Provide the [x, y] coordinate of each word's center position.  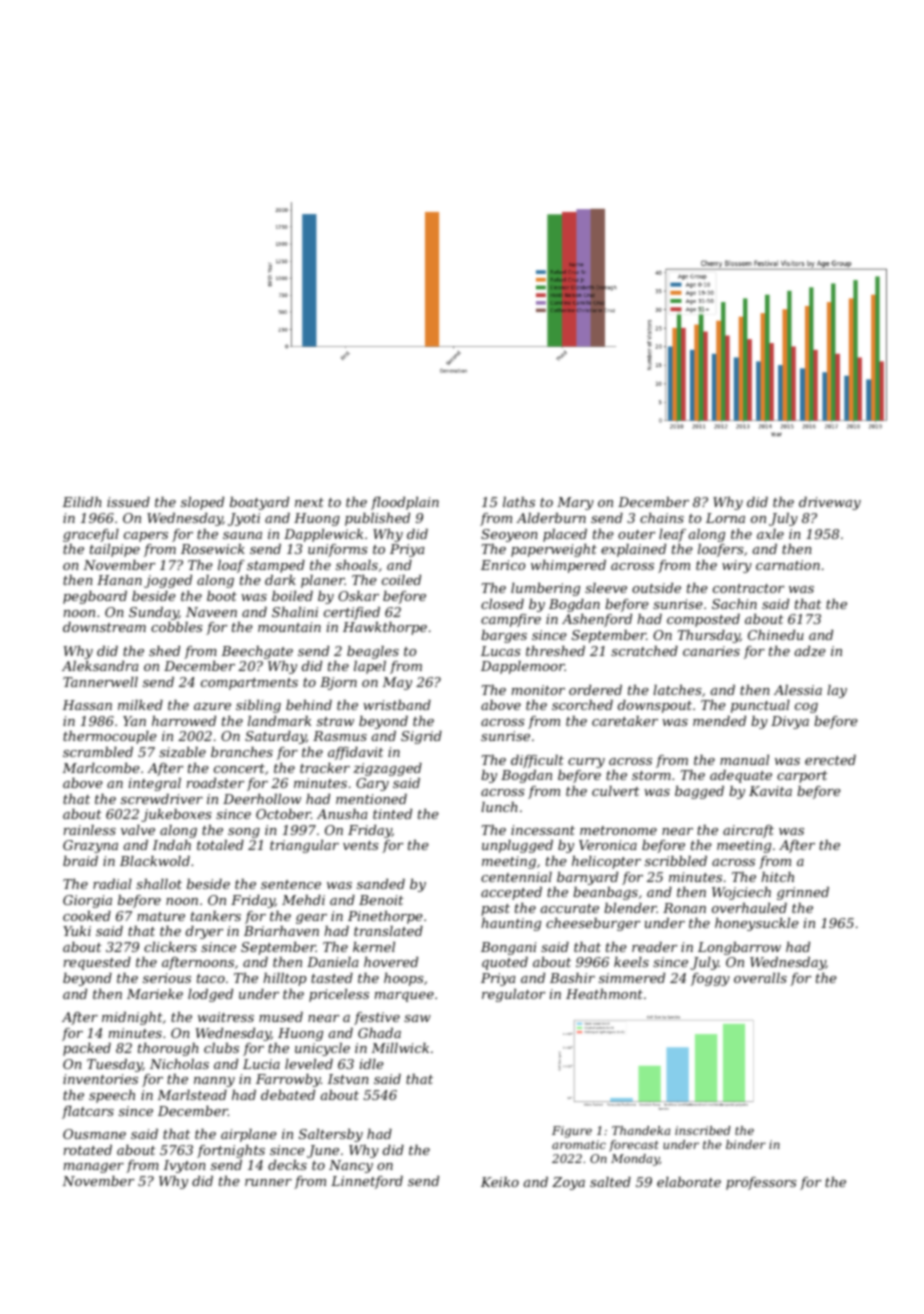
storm [651, 775]
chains [662, 518]
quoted [505, 963]
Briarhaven [281, 931]
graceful [91, 535]
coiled [401, 580]
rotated [88, 1150]
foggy [710, 979]
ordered [595, 690]
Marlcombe [101, 768]
